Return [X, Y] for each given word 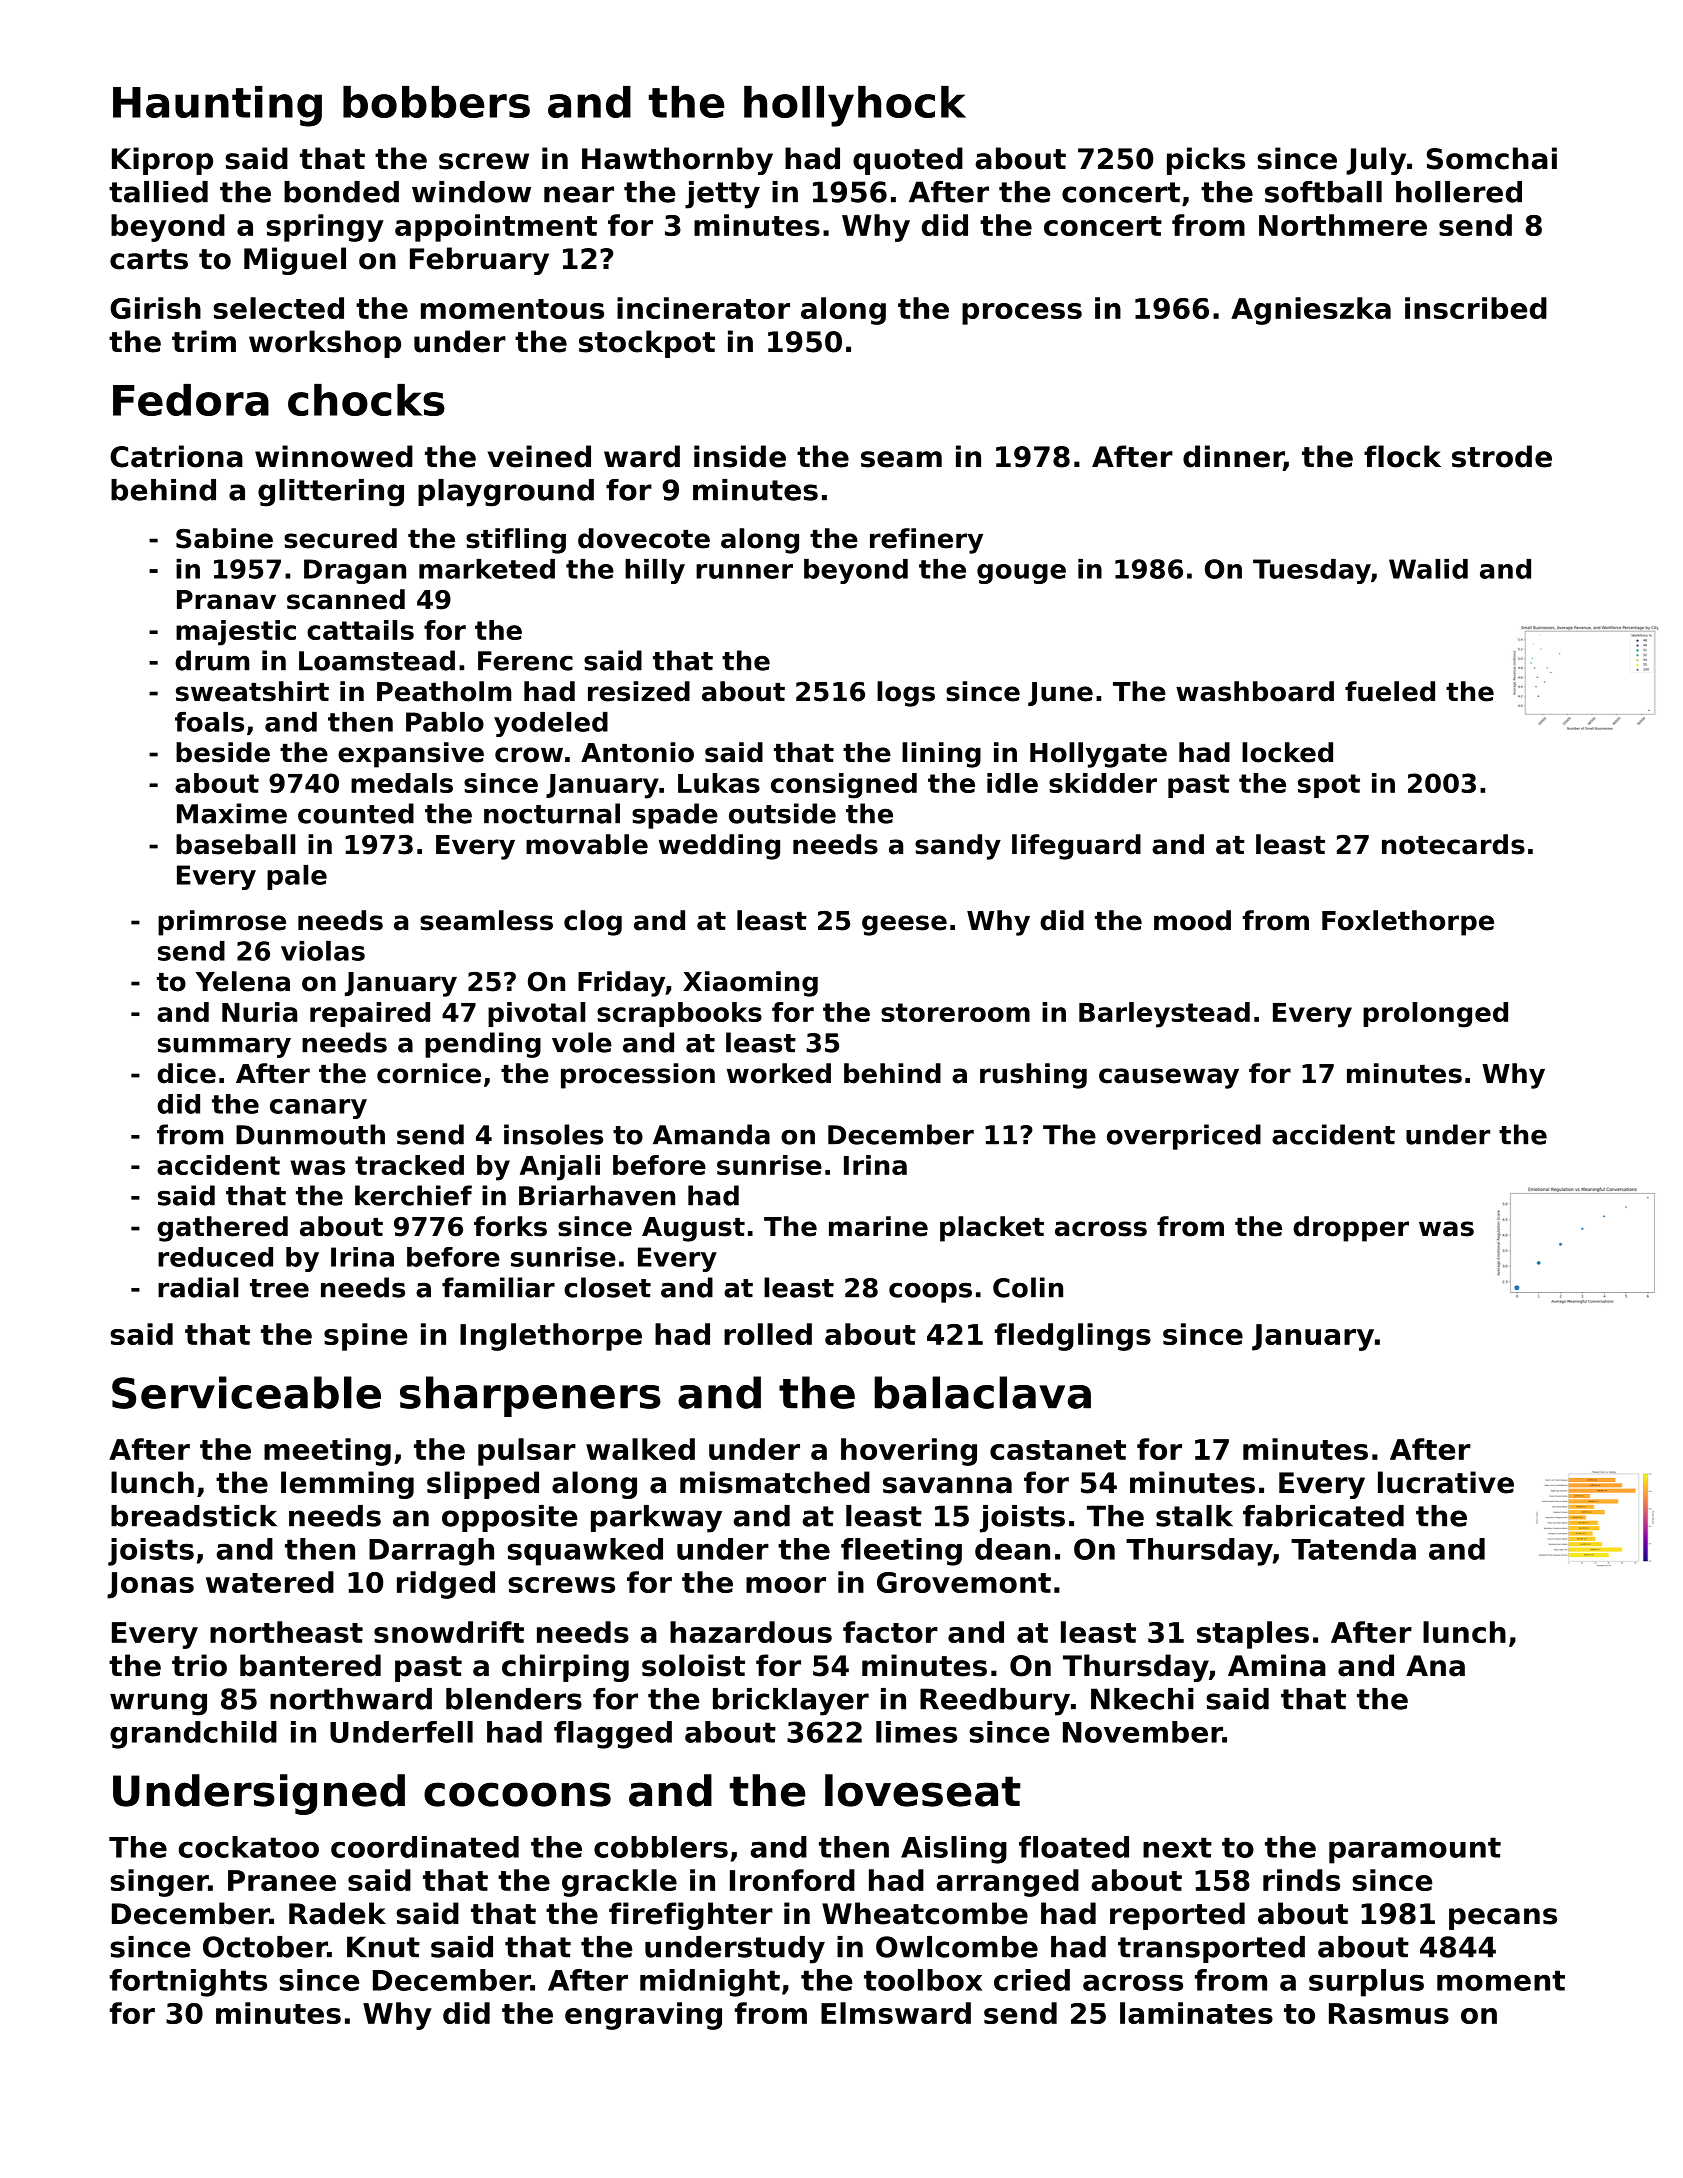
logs [906, 694]
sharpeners [530, 1396]
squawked [585, 1552]
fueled [1390, 691]
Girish [155, 308]
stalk [1194, 1516]
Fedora [191, 400]
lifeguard [1076, 847]
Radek [337, 1913]
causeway [1169, 1078]
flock [1402, 456]
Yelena [243, 981]
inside [740, 456]
